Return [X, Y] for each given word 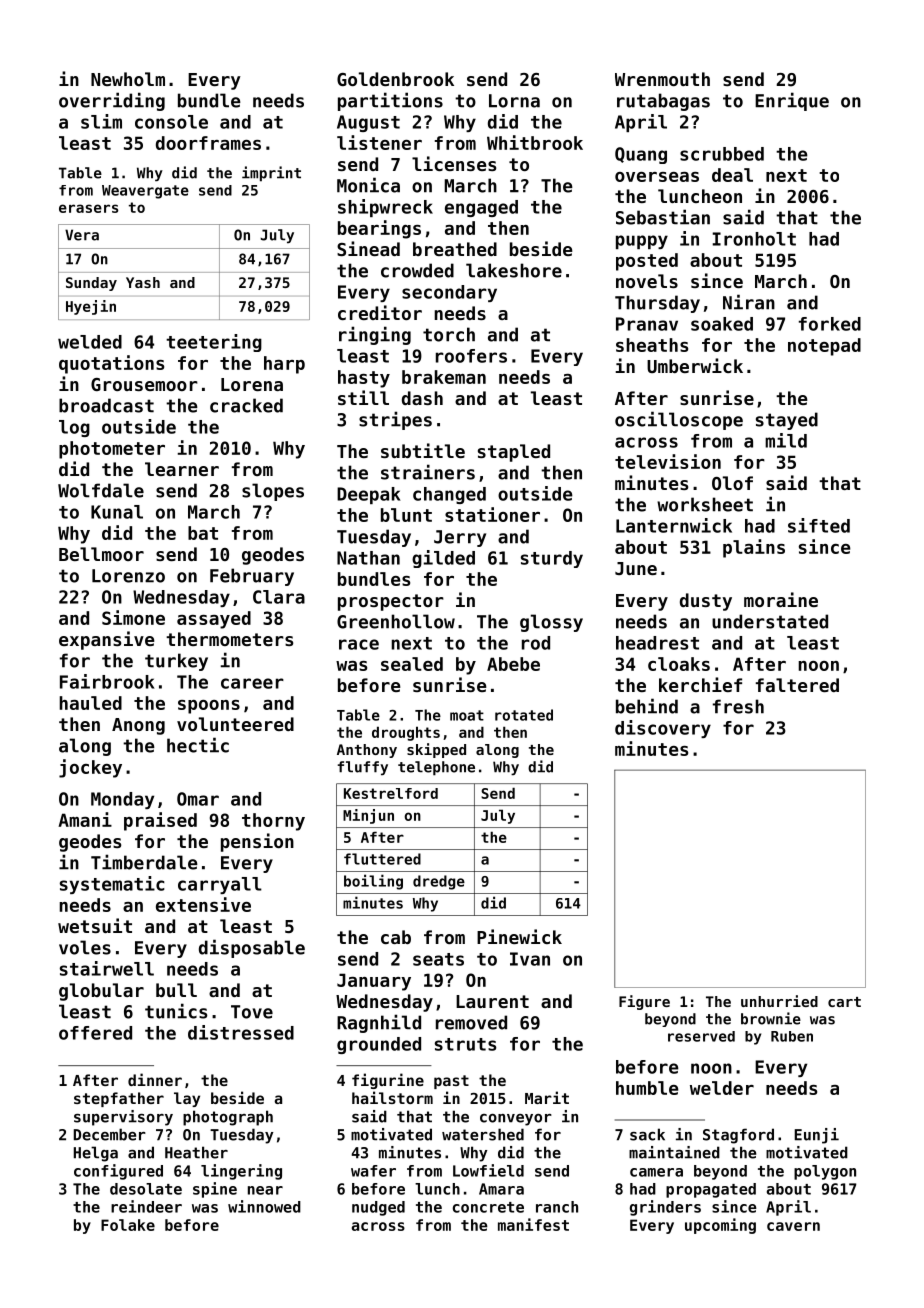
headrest [657, 643]
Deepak [369, 495]
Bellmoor [101, 554]
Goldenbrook [395, 79]
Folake [128, 1225]
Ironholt [754, 239]
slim [101, 121]
